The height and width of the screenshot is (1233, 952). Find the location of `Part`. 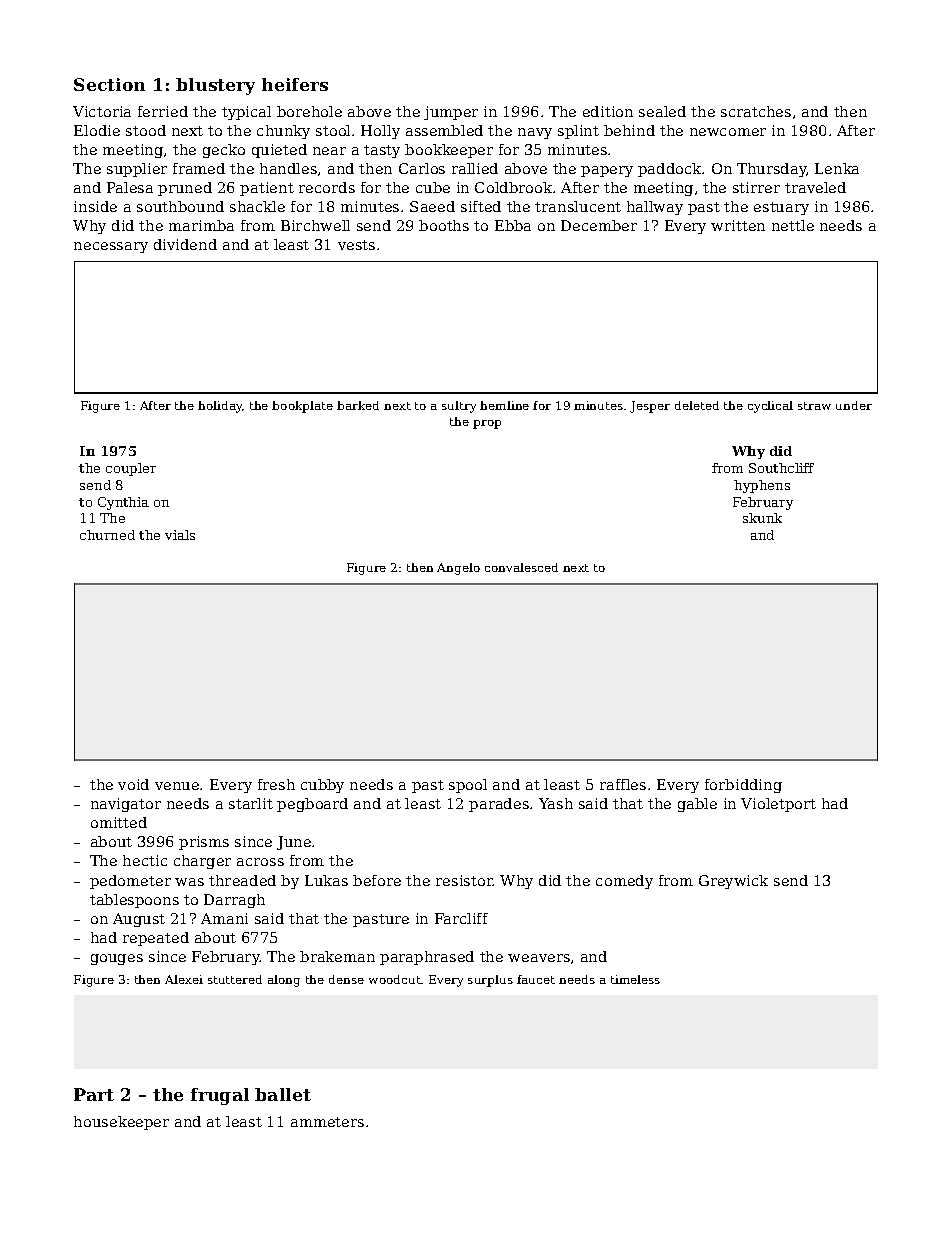

Part is located at coordinates (94, 1094).
